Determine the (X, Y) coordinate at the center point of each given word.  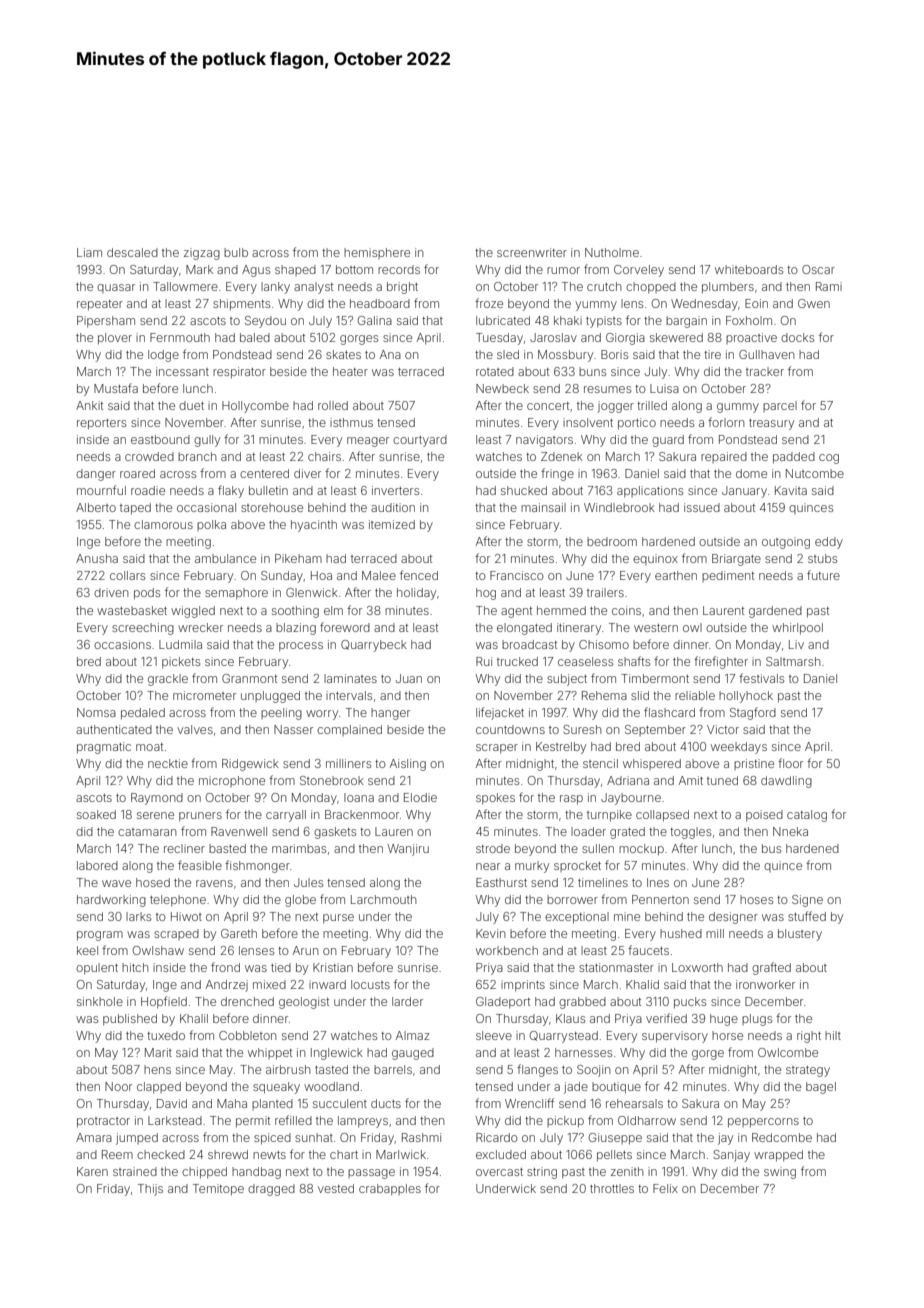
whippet (270, 1054)
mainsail (543, 507)
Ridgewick (250, 765)
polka (211, 525)
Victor (723, 729)
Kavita (791, 490)
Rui (484, 661)
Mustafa (116, 388)
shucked (524, 490)
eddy (829, 543)
